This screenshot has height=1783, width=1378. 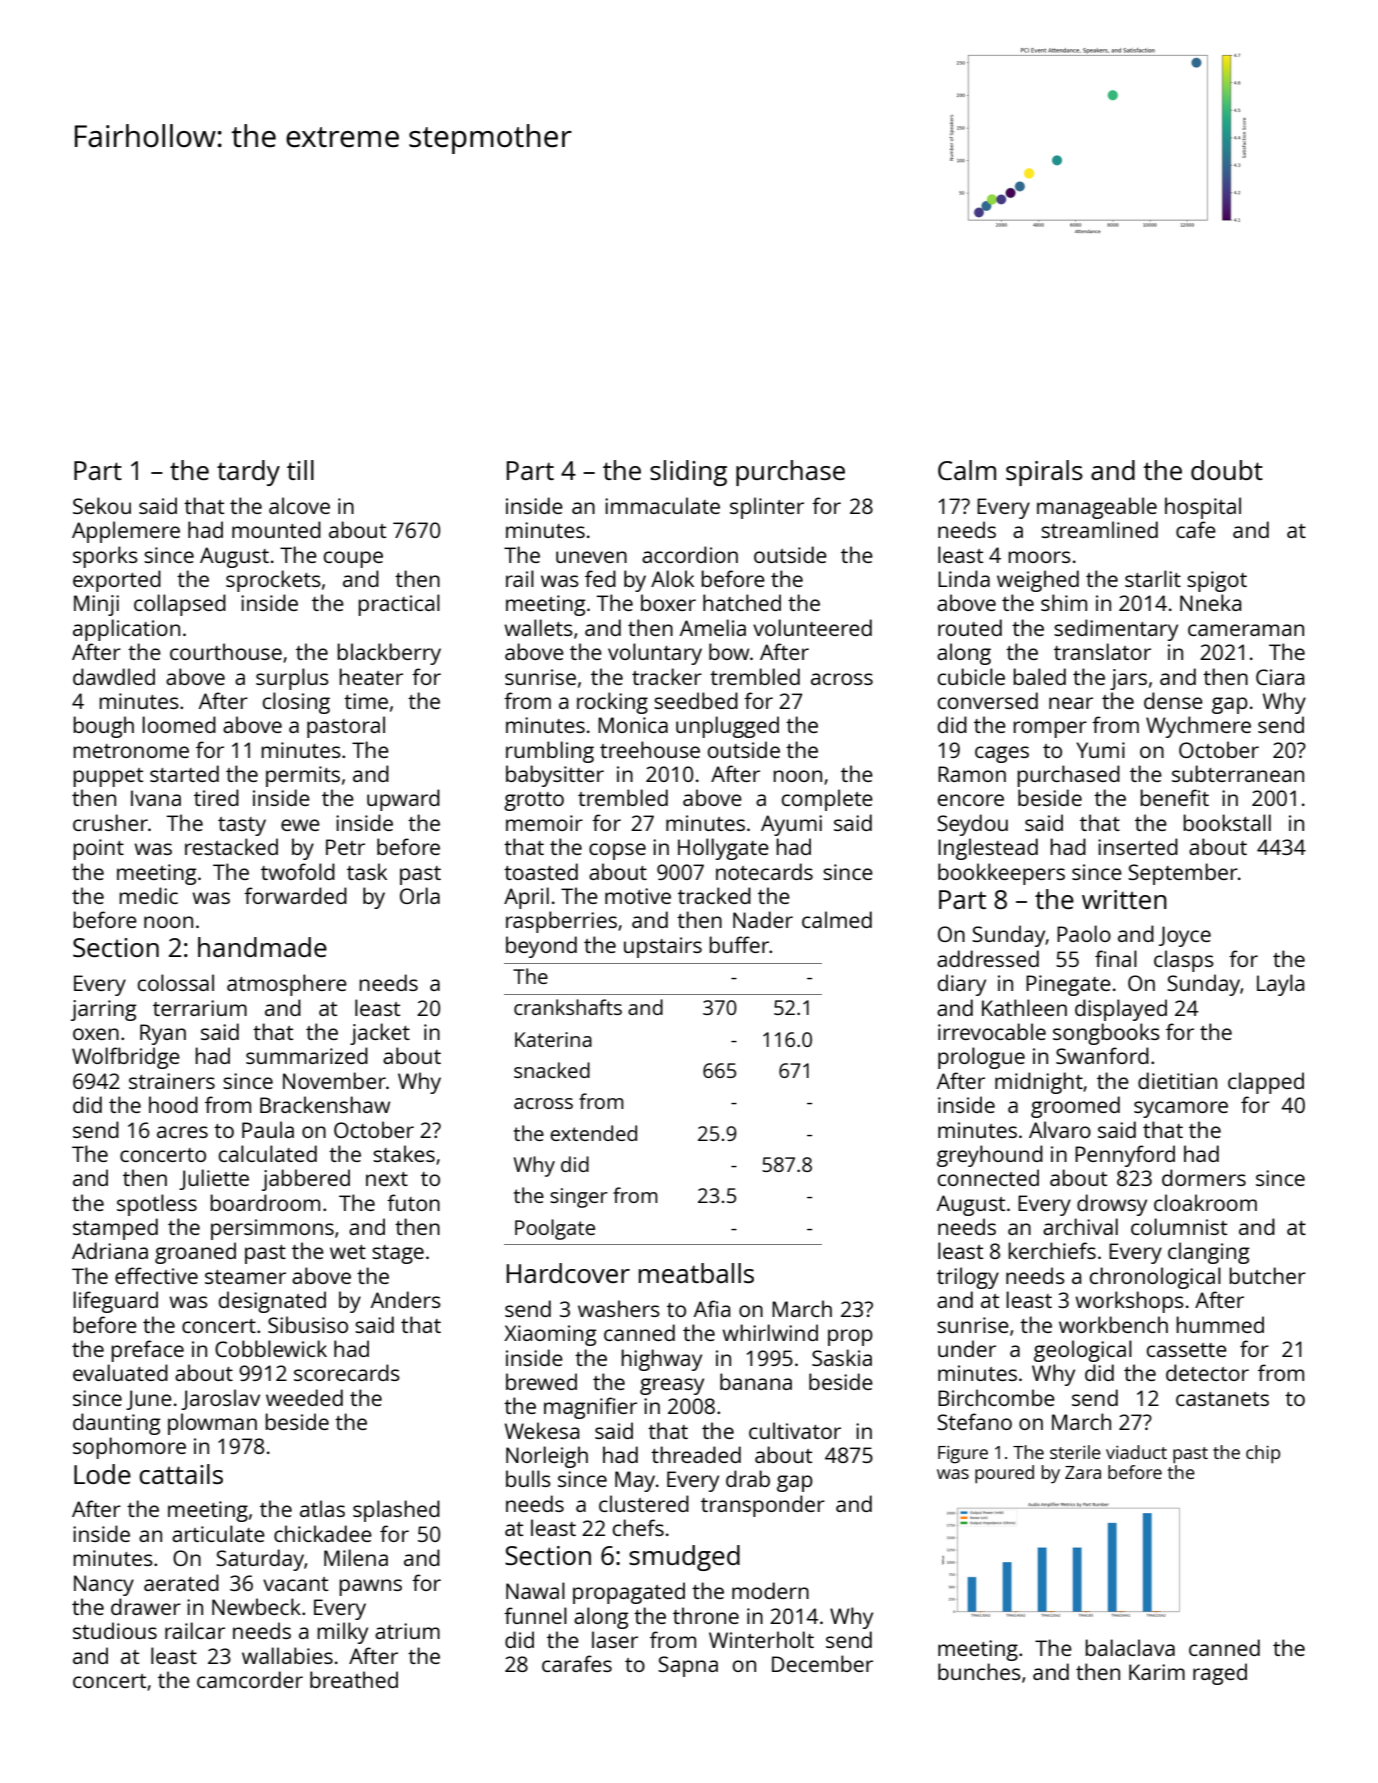 What do you see at coordinates (553, 1039) in the screenshot?
I see `Katerina` at bounding box center [553, 1039].
